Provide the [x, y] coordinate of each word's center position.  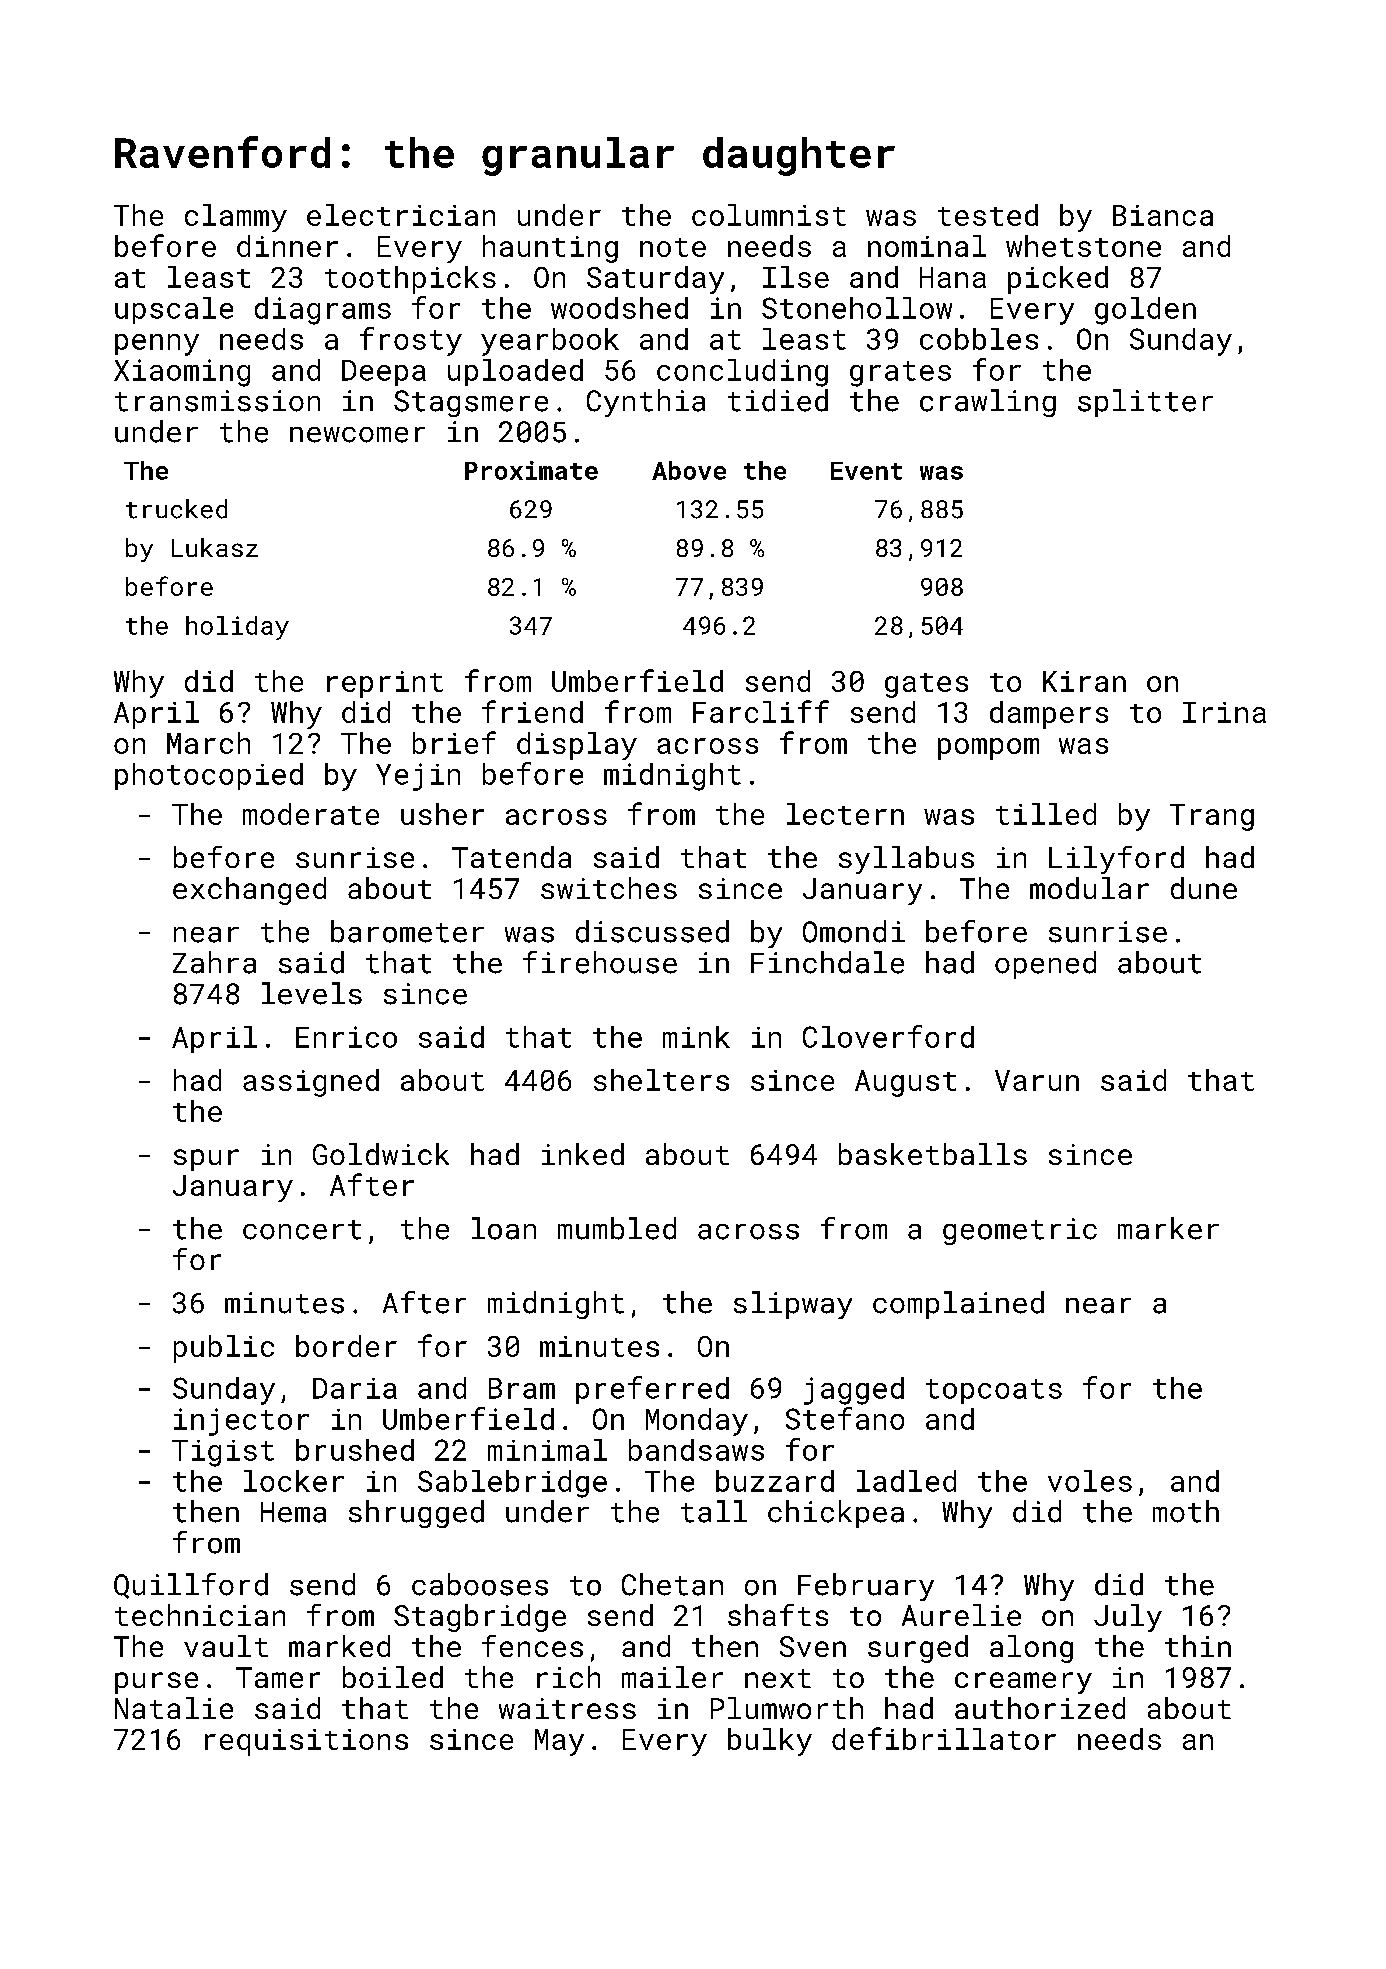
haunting [550, 249]
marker [1168, 1228]
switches [609, 888]
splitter [1145, 403]
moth [1186, 1511]
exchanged [249, 891]
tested [988, 215]
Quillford [191, 1586]
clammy [236, 218]
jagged [854, 1391]
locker [294, 1481]
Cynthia [646, 403]
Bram [522, 1388]
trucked [176, 509]
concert [302, 1230]
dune [1204, 888]
